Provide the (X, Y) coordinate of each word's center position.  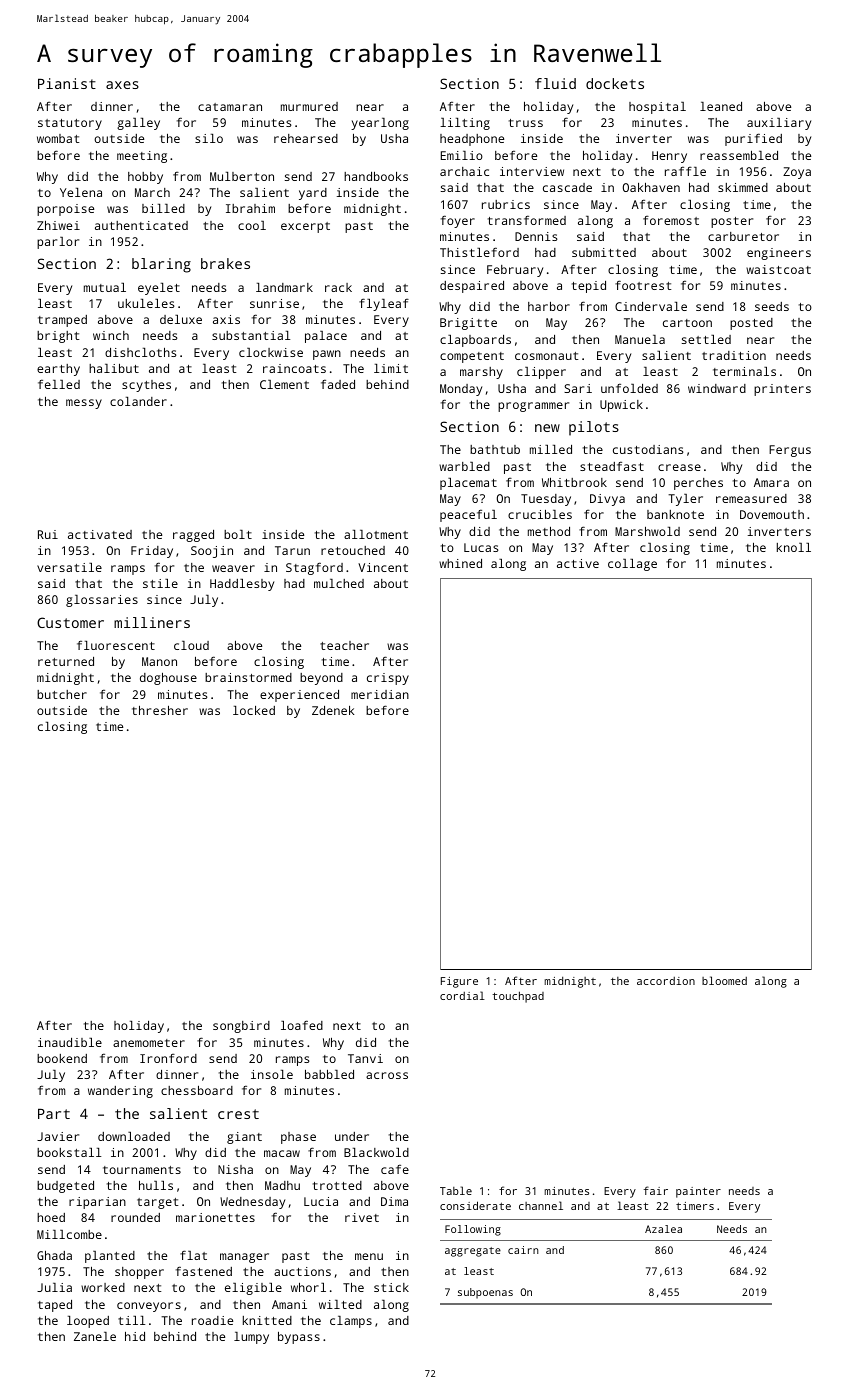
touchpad (518, 997)
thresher (160, 710)
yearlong (380, 124)
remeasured (751, 498)
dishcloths (141, 352)
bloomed (724, 980)
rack (338, 287)
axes (122, 85)
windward (717, 388)
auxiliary (779, 124)
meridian (380, 694)
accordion (666, 981)
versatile (69, 567)
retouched (353, 550)
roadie (212, 1320)
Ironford (168, 1058)
